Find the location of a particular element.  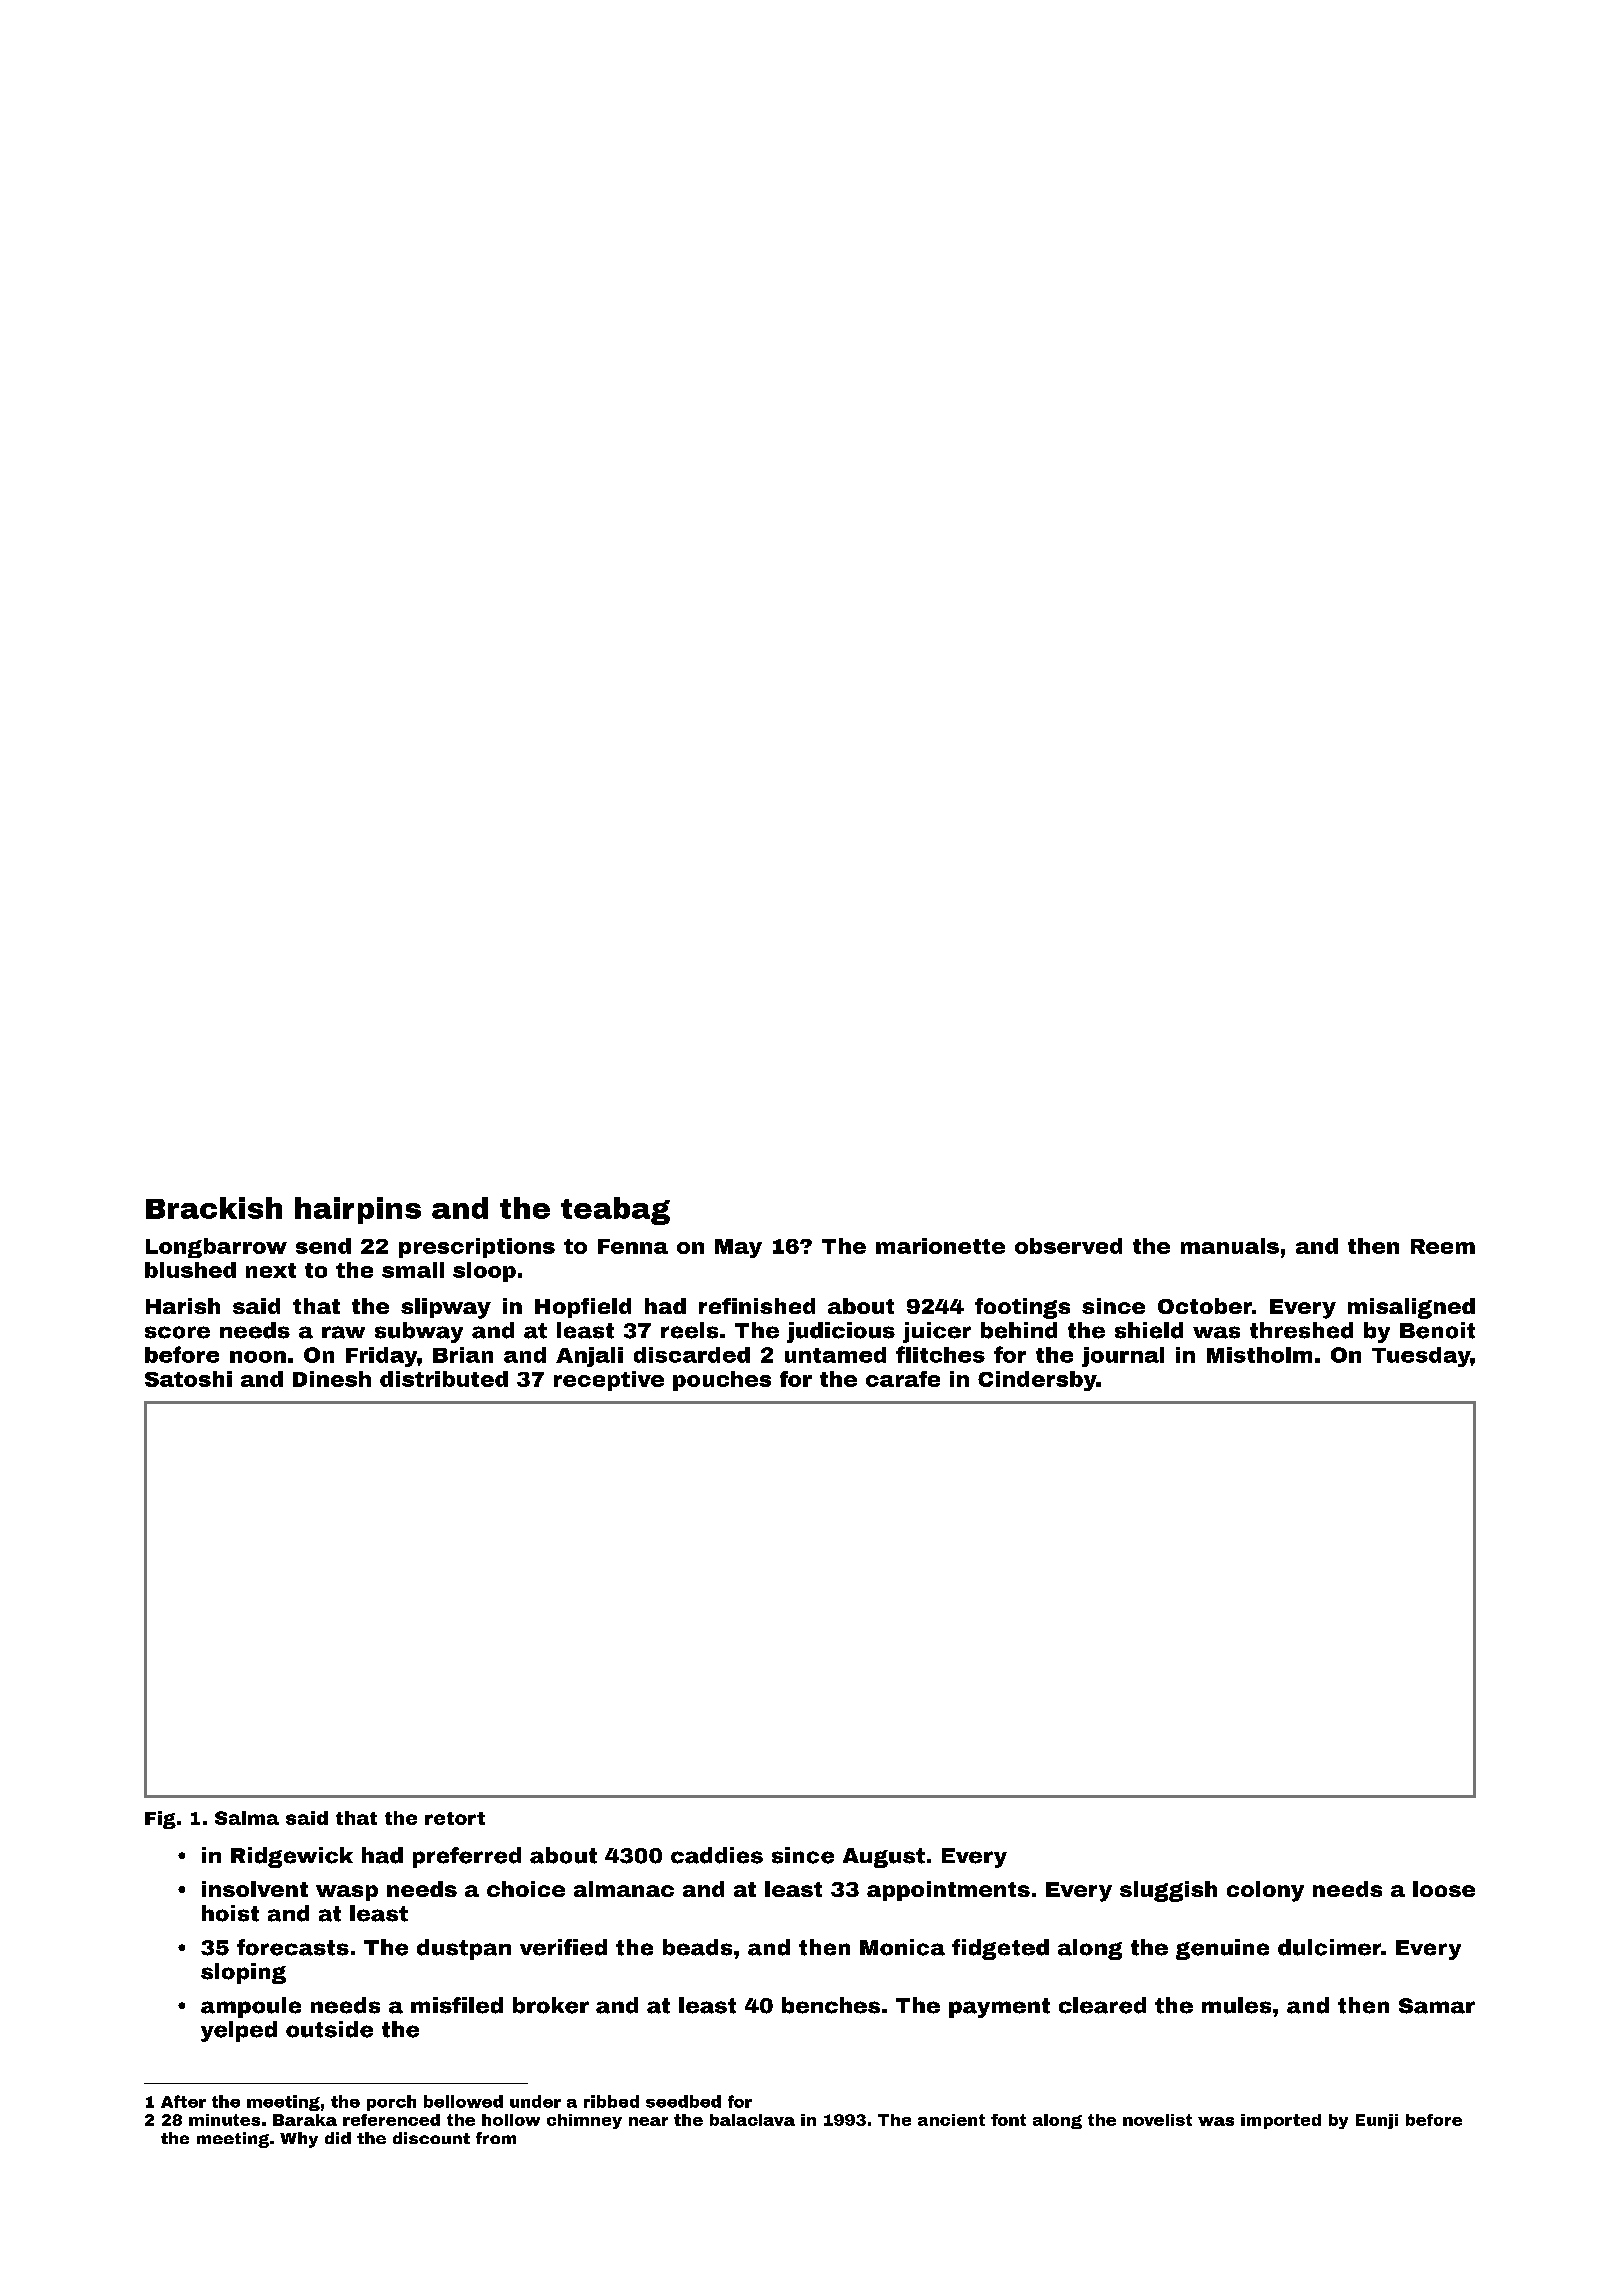

Salma is located at coordinates (247, 1818).
